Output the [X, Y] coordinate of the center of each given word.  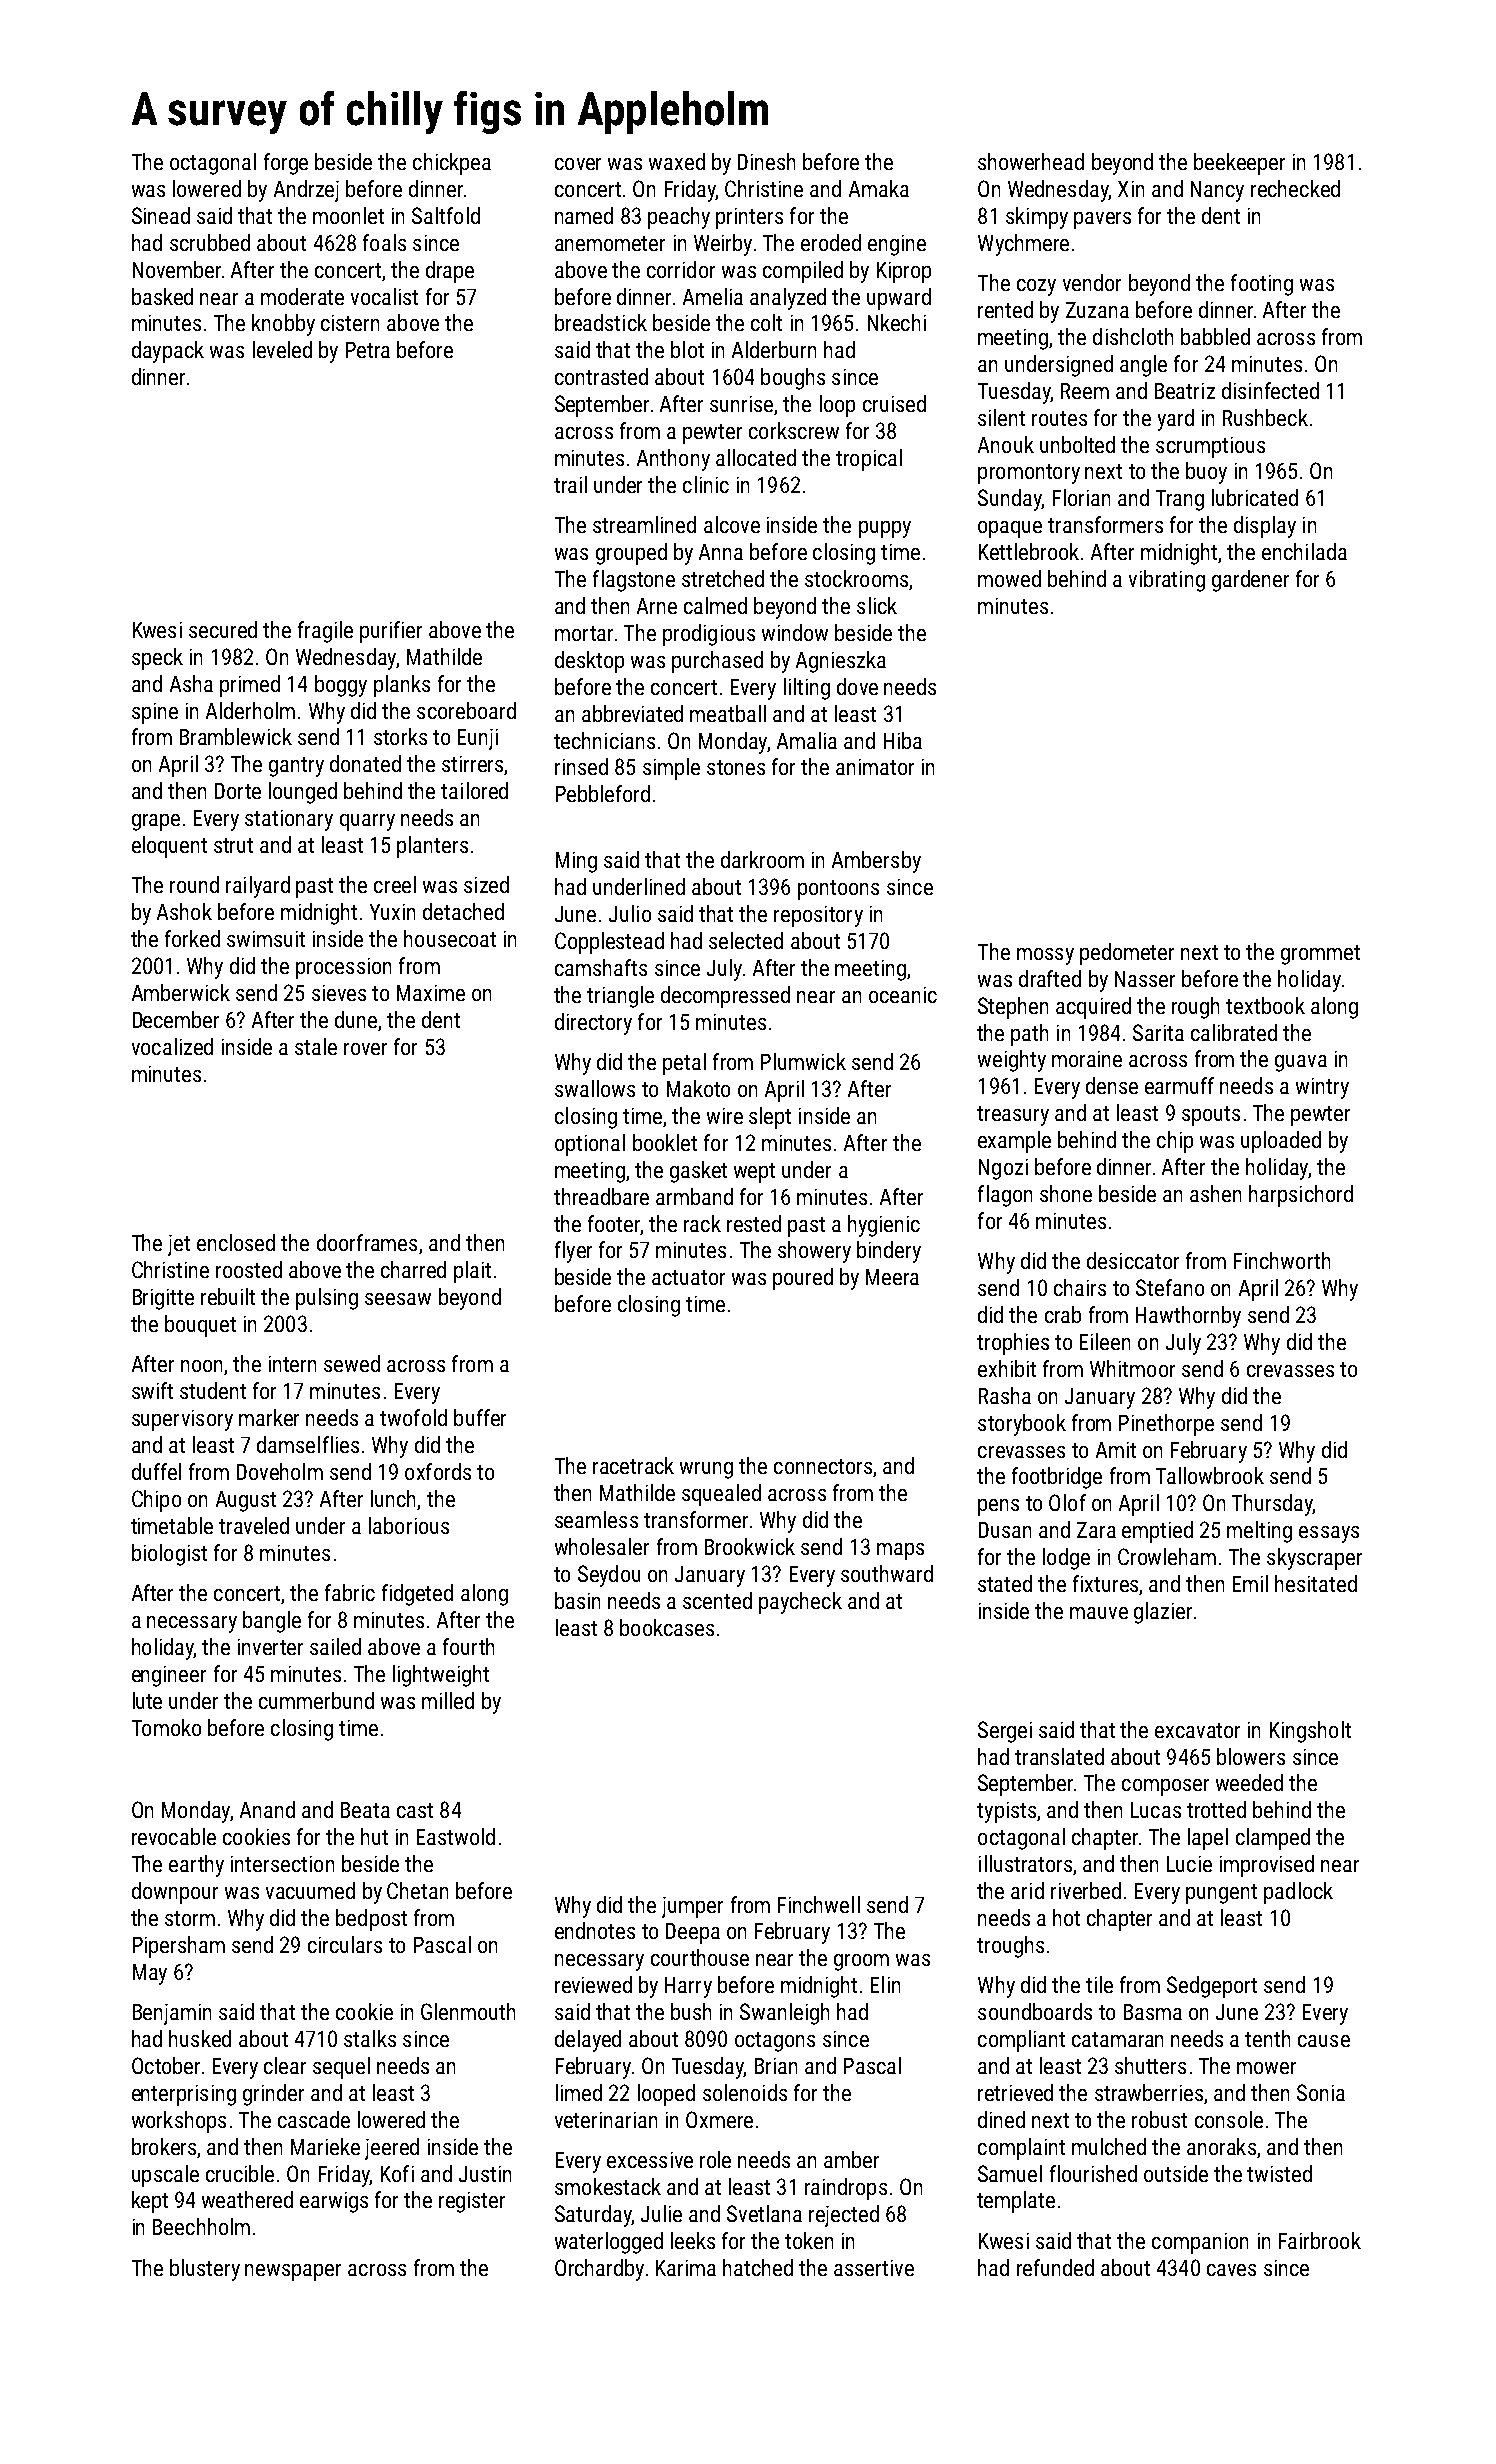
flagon [1005, 1196]
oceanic [903, 995]
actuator [688, 1277]
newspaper [293, 2272]
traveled [254, 1525]
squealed [721, 1495]
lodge [1066, 1559]
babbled [1215, 336]
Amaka [879, 188]
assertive [874, 2268]
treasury [1013, 1116]
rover [365, 1049]
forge [286, 164]
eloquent [169, 847]
